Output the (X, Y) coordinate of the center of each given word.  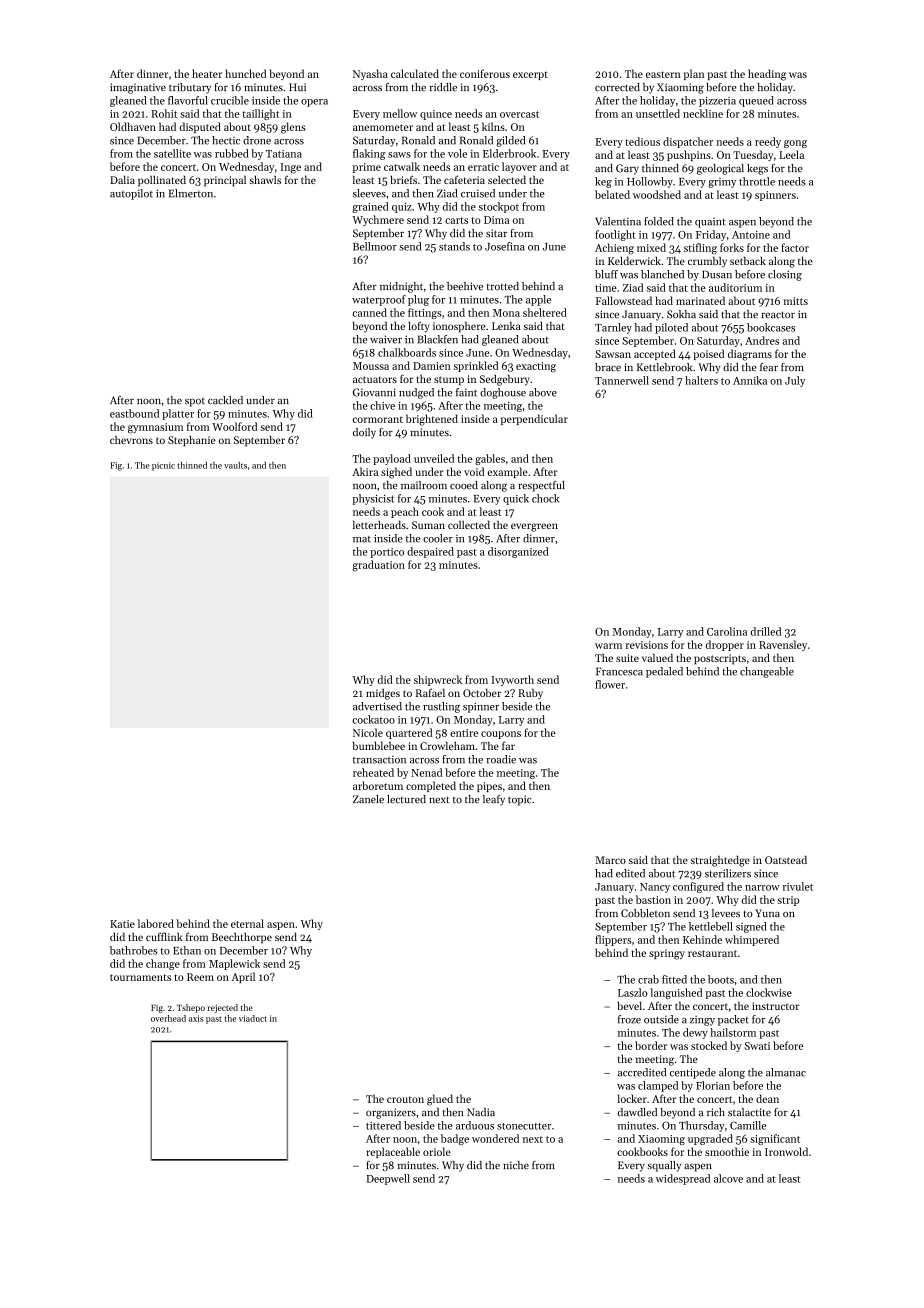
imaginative (138, 88)
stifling (700, 249)
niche (516, 1165)
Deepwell (388, 1179)
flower (610, 684)
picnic (163, 466)
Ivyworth (513, 680)
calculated (415, 73)
